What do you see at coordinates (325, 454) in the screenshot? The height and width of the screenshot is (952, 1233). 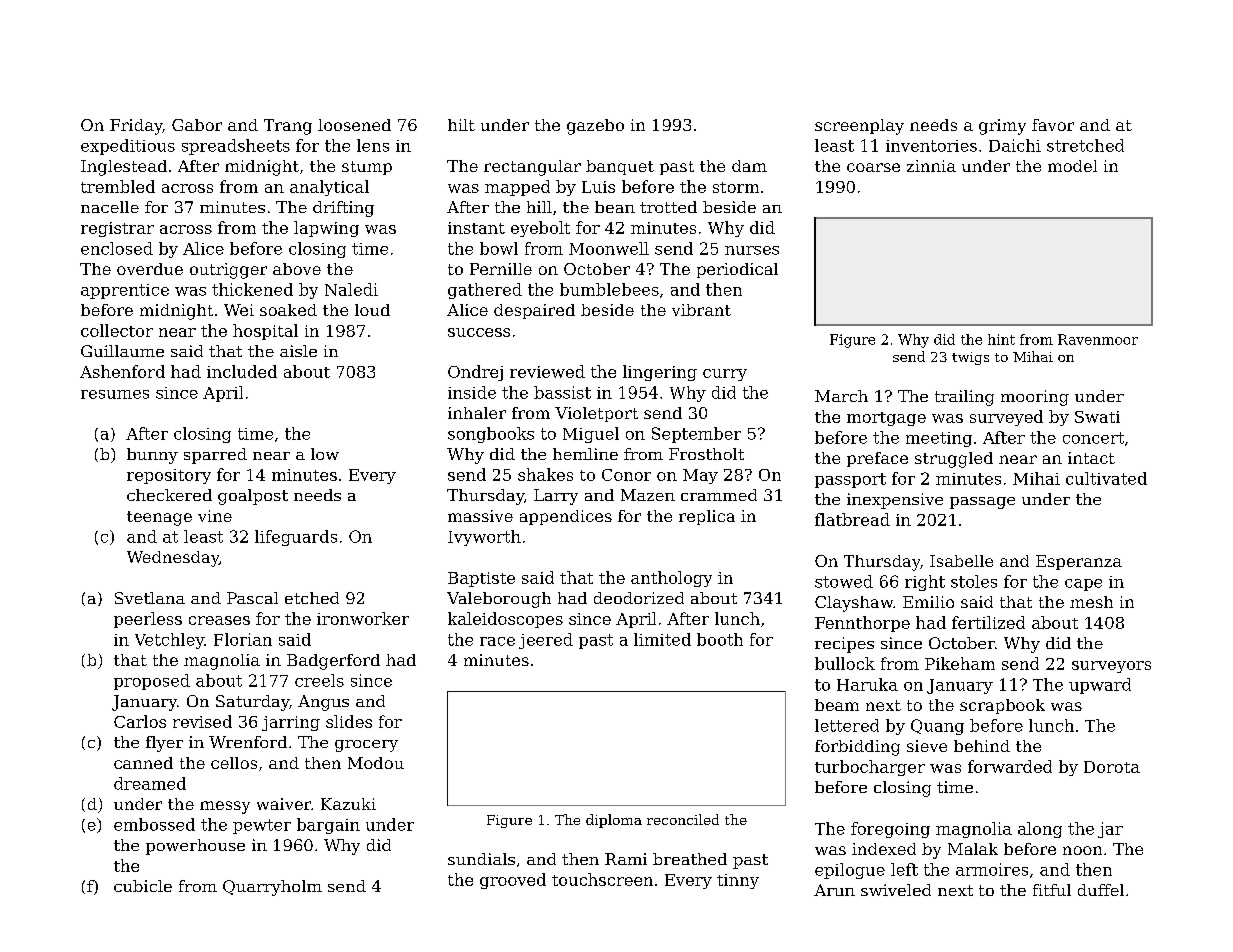 I see `low` at bounding box center [325, 454].
